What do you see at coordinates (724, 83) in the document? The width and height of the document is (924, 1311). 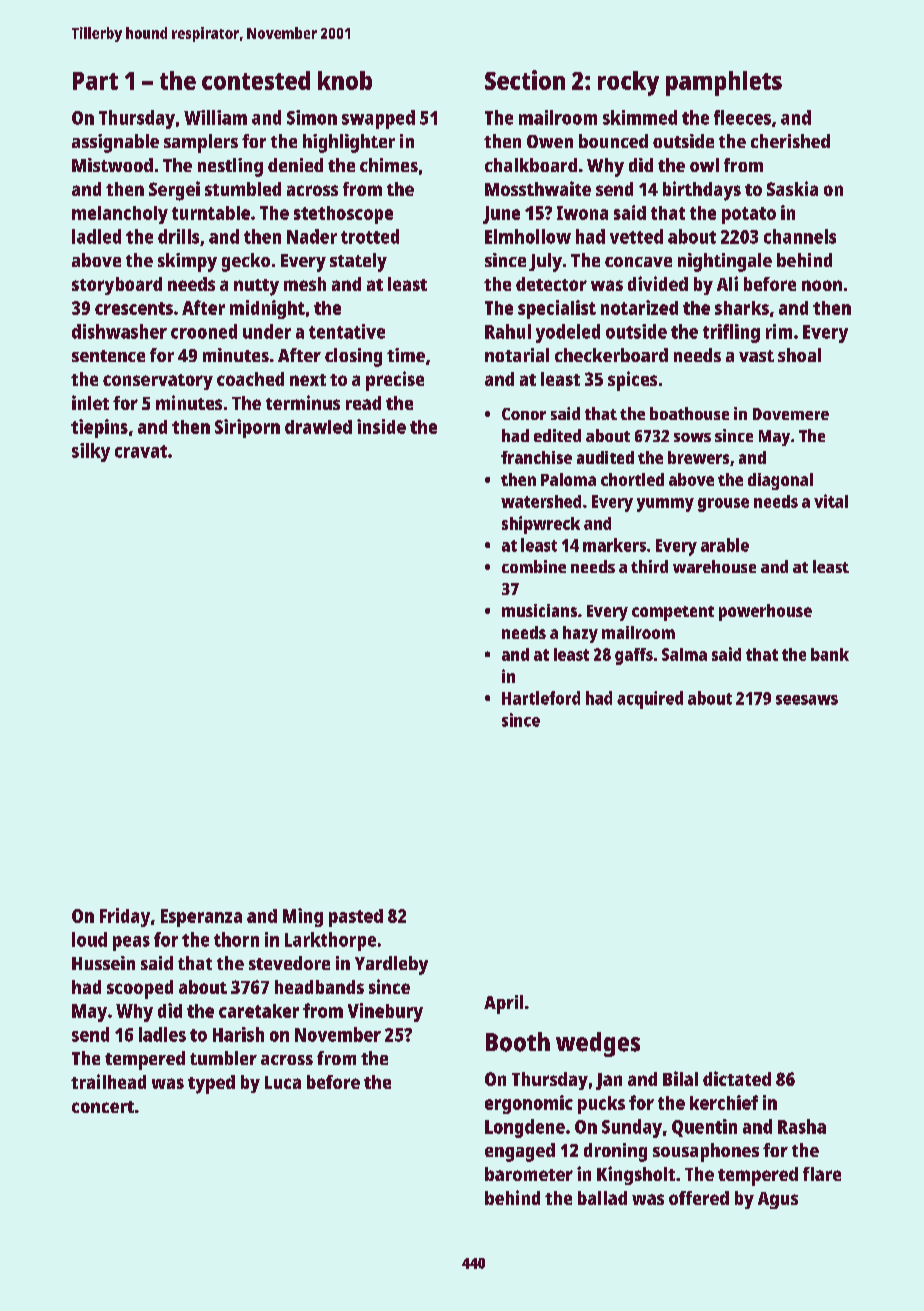 I see `pamphlets` at bounding box center [724, 83].
